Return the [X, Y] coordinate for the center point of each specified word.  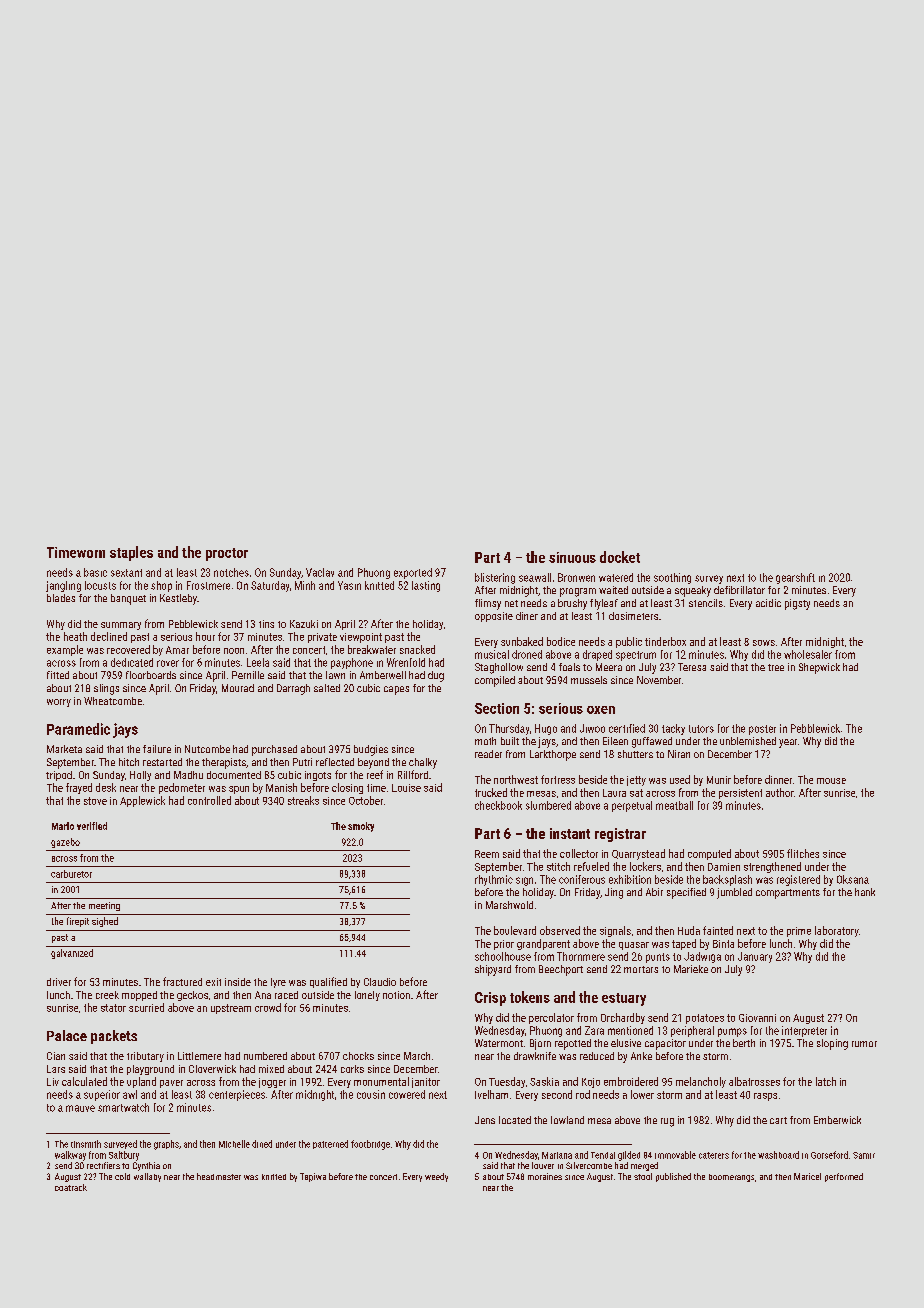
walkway [70, 1156]
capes [396, 690]
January [755, 957]
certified [627, 728]
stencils [706, 603]
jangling [63, 586]
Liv [53, 1082]
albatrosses [754, 1081]
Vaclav [320, 572]
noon [234, 651]
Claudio [380, 982]
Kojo [591, 1083]
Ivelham [491, 1094]
